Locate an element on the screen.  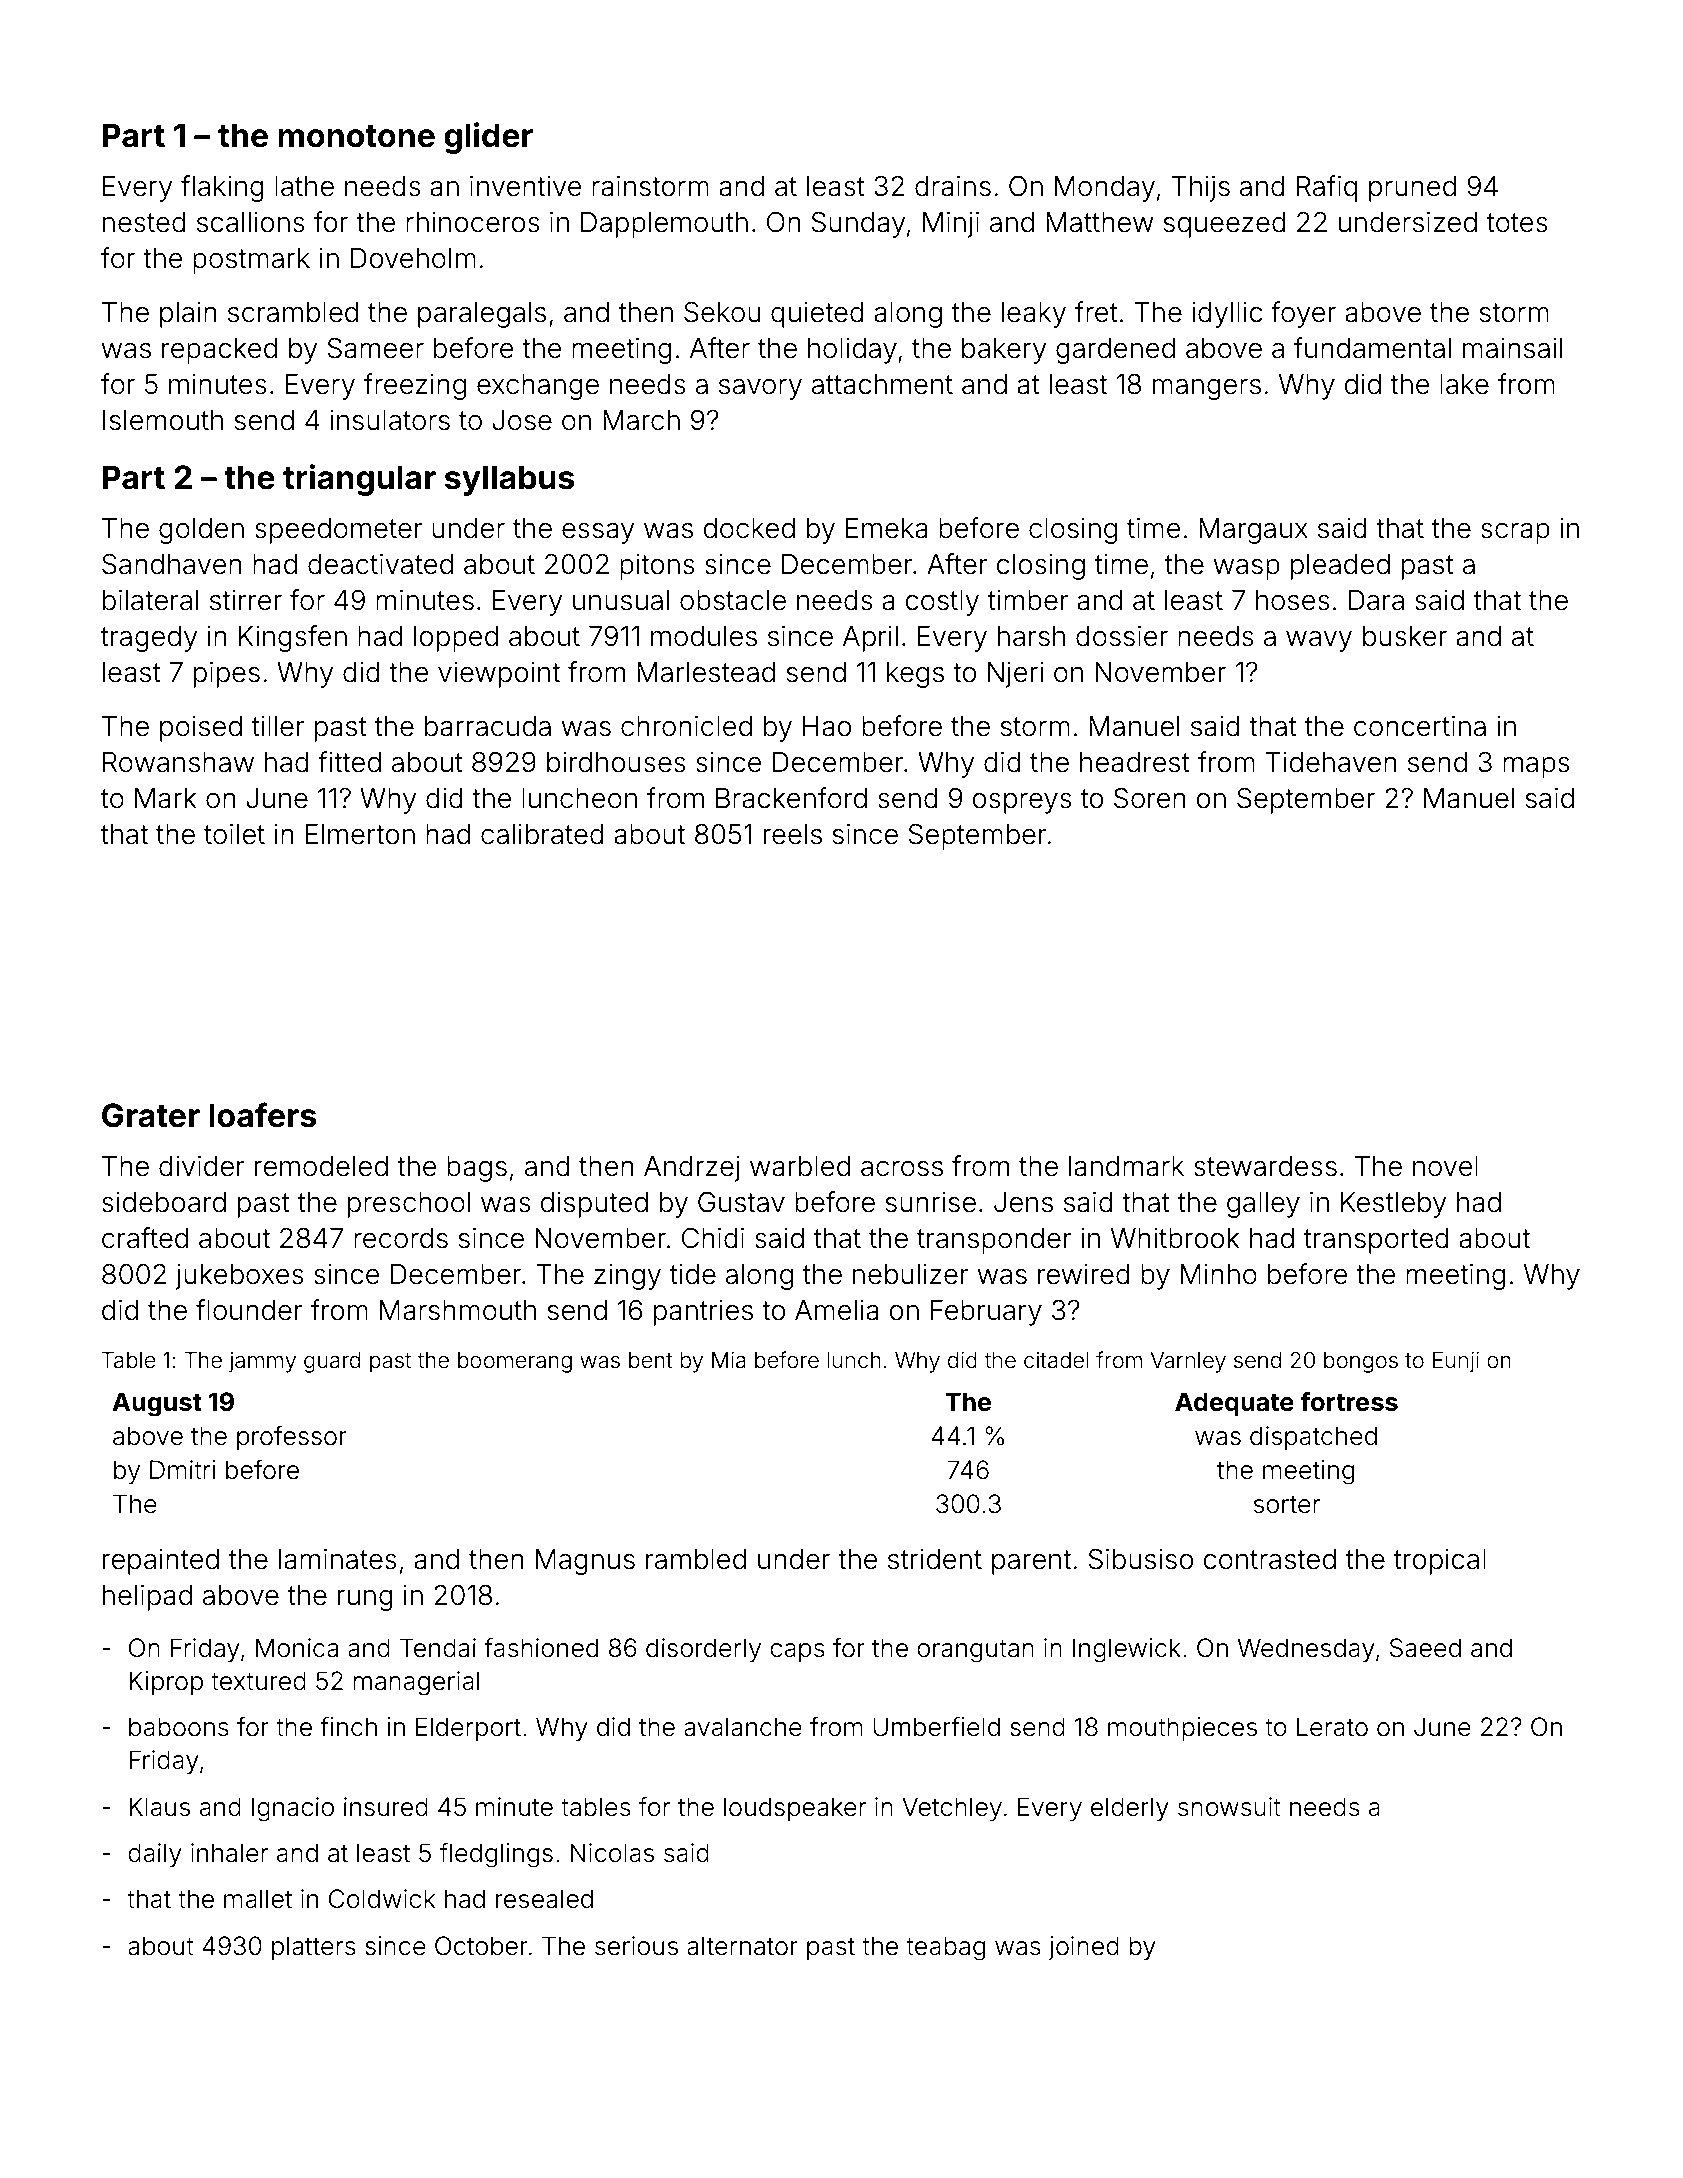
reels is located at coordinates (793, 834).
